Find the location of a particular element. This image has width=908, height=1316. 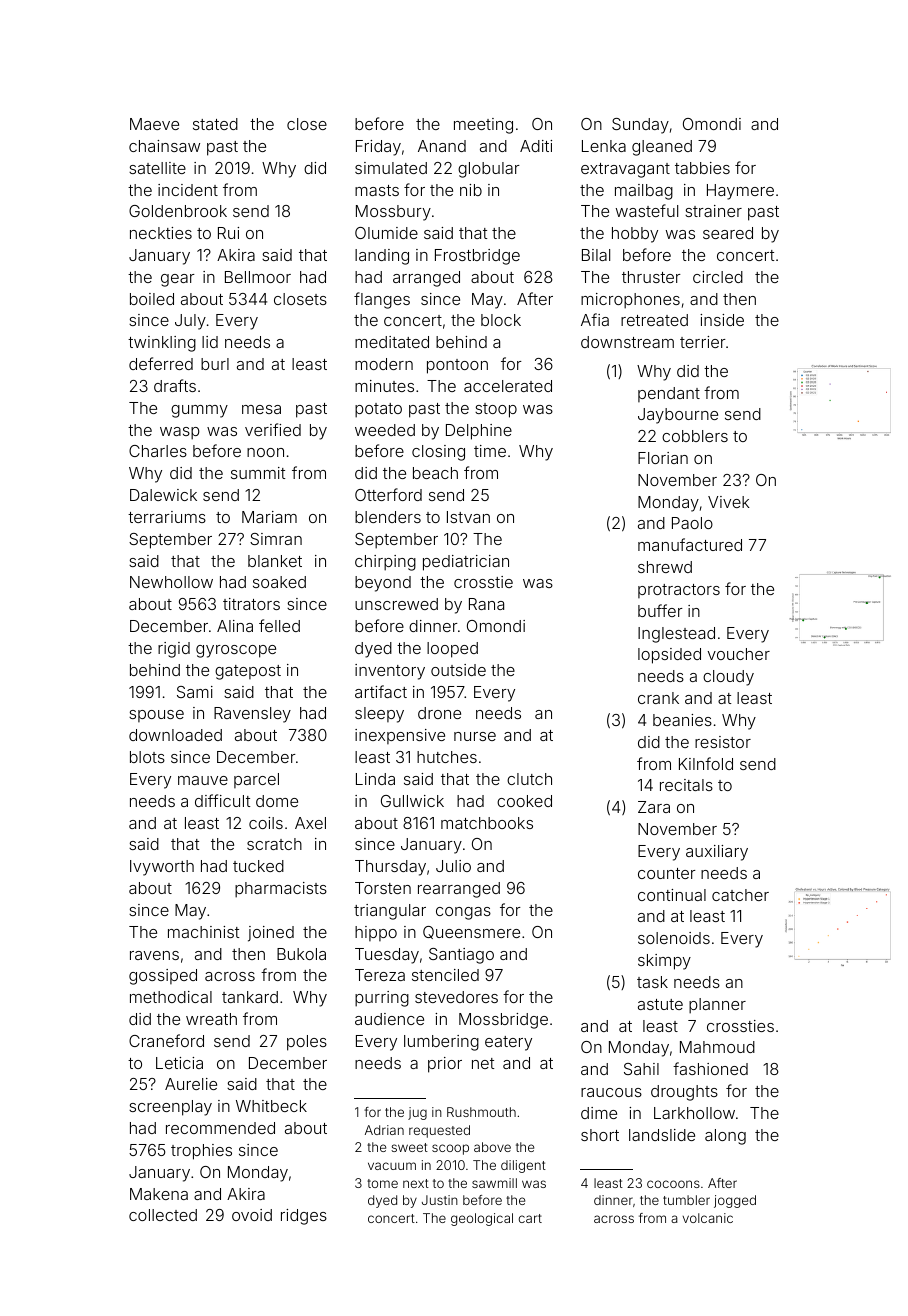

recitals is located at coordinates (686, 785).
